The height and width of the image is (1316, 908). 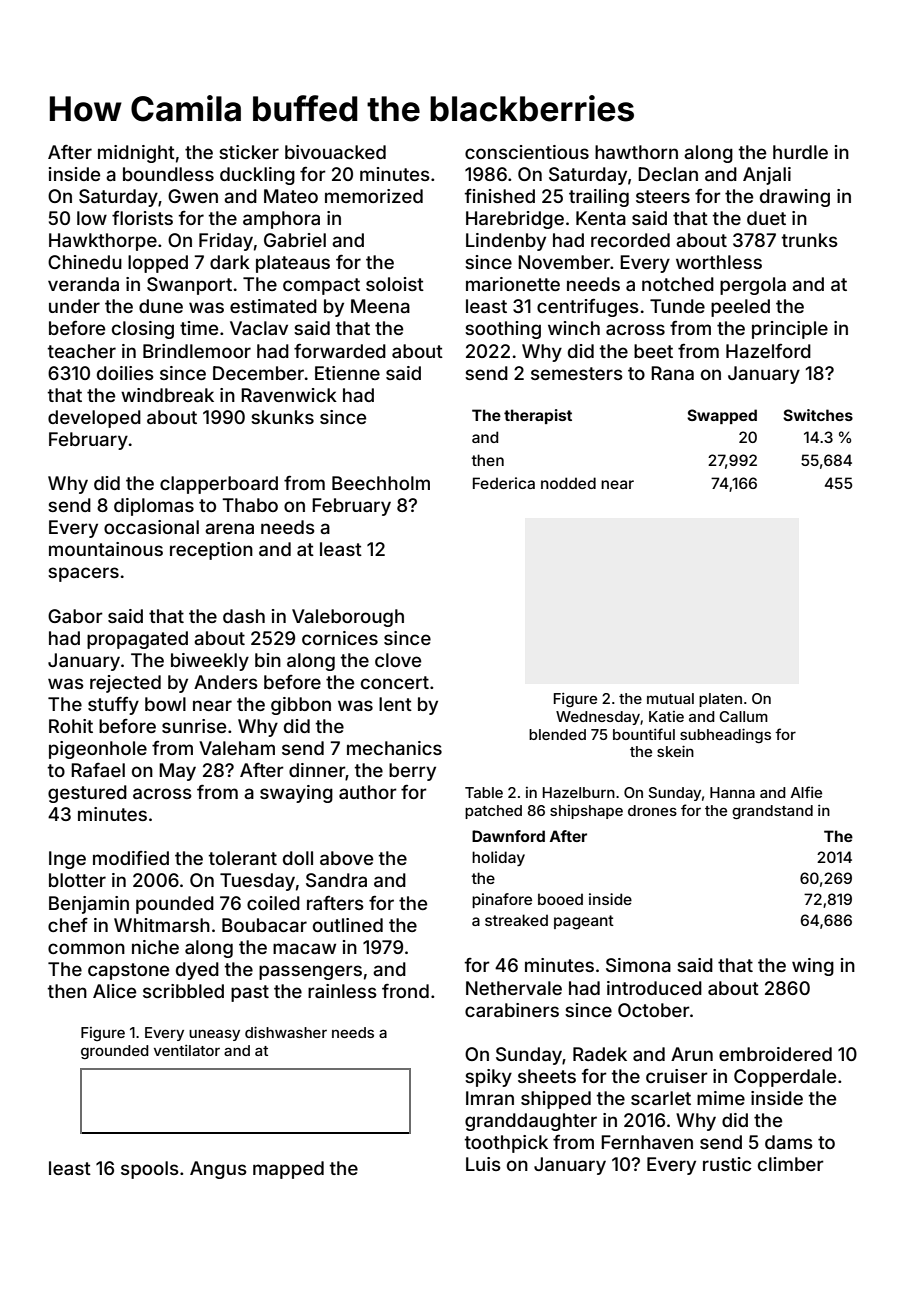 I want to click on principle, so click(x=790, y=330).
